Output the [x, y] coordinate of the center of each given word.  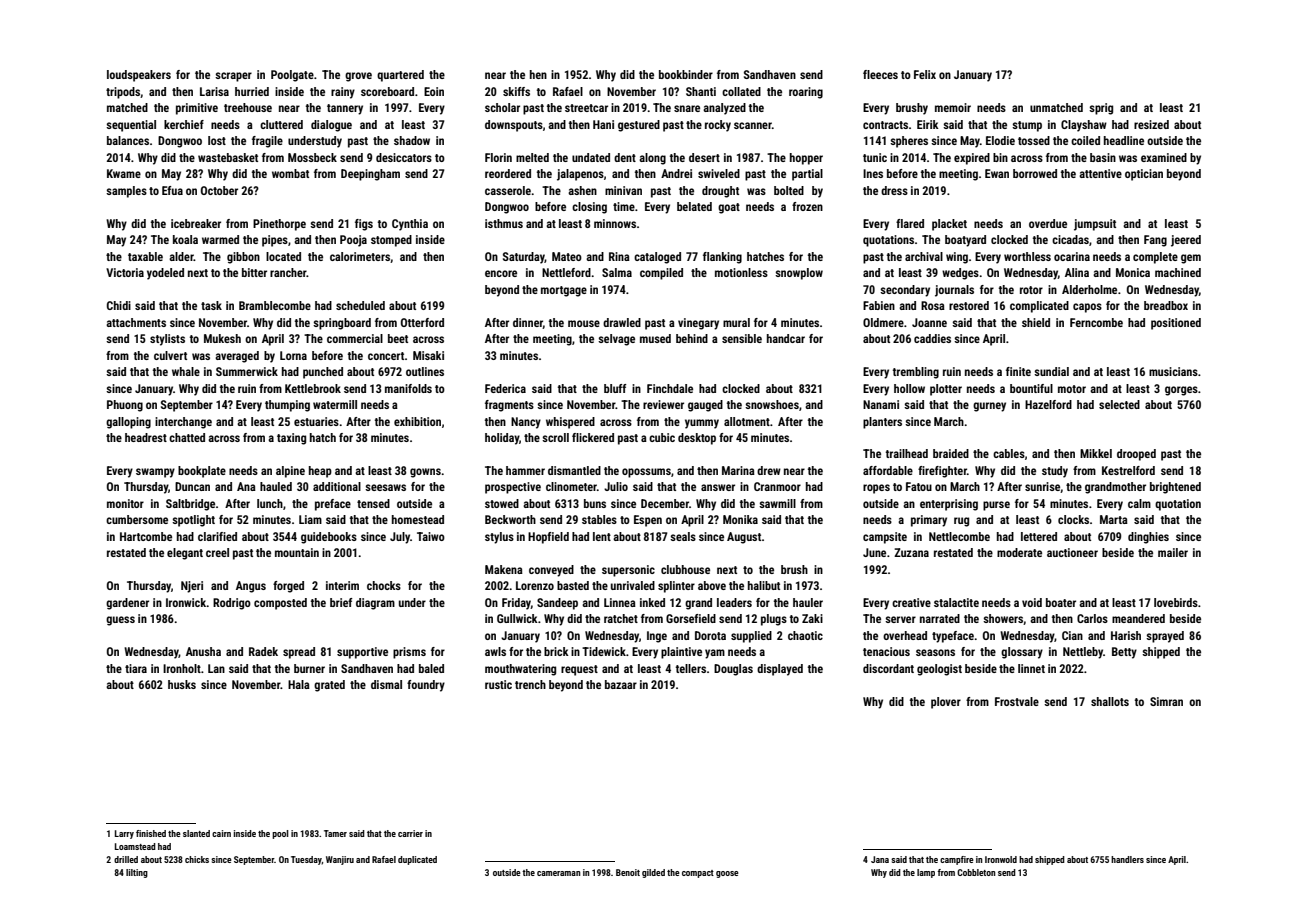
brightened [1175, 488]
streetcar [586, 108]
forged [288, 587]
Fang [1155, 241]
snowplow [799, 274]
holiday [502, 439]
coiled [1085, 140]
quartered [400, 76]
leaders [734, 602]
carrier [410, 833]
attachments [136, 322]
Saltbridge [190, 505]
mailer [1173, 552]
